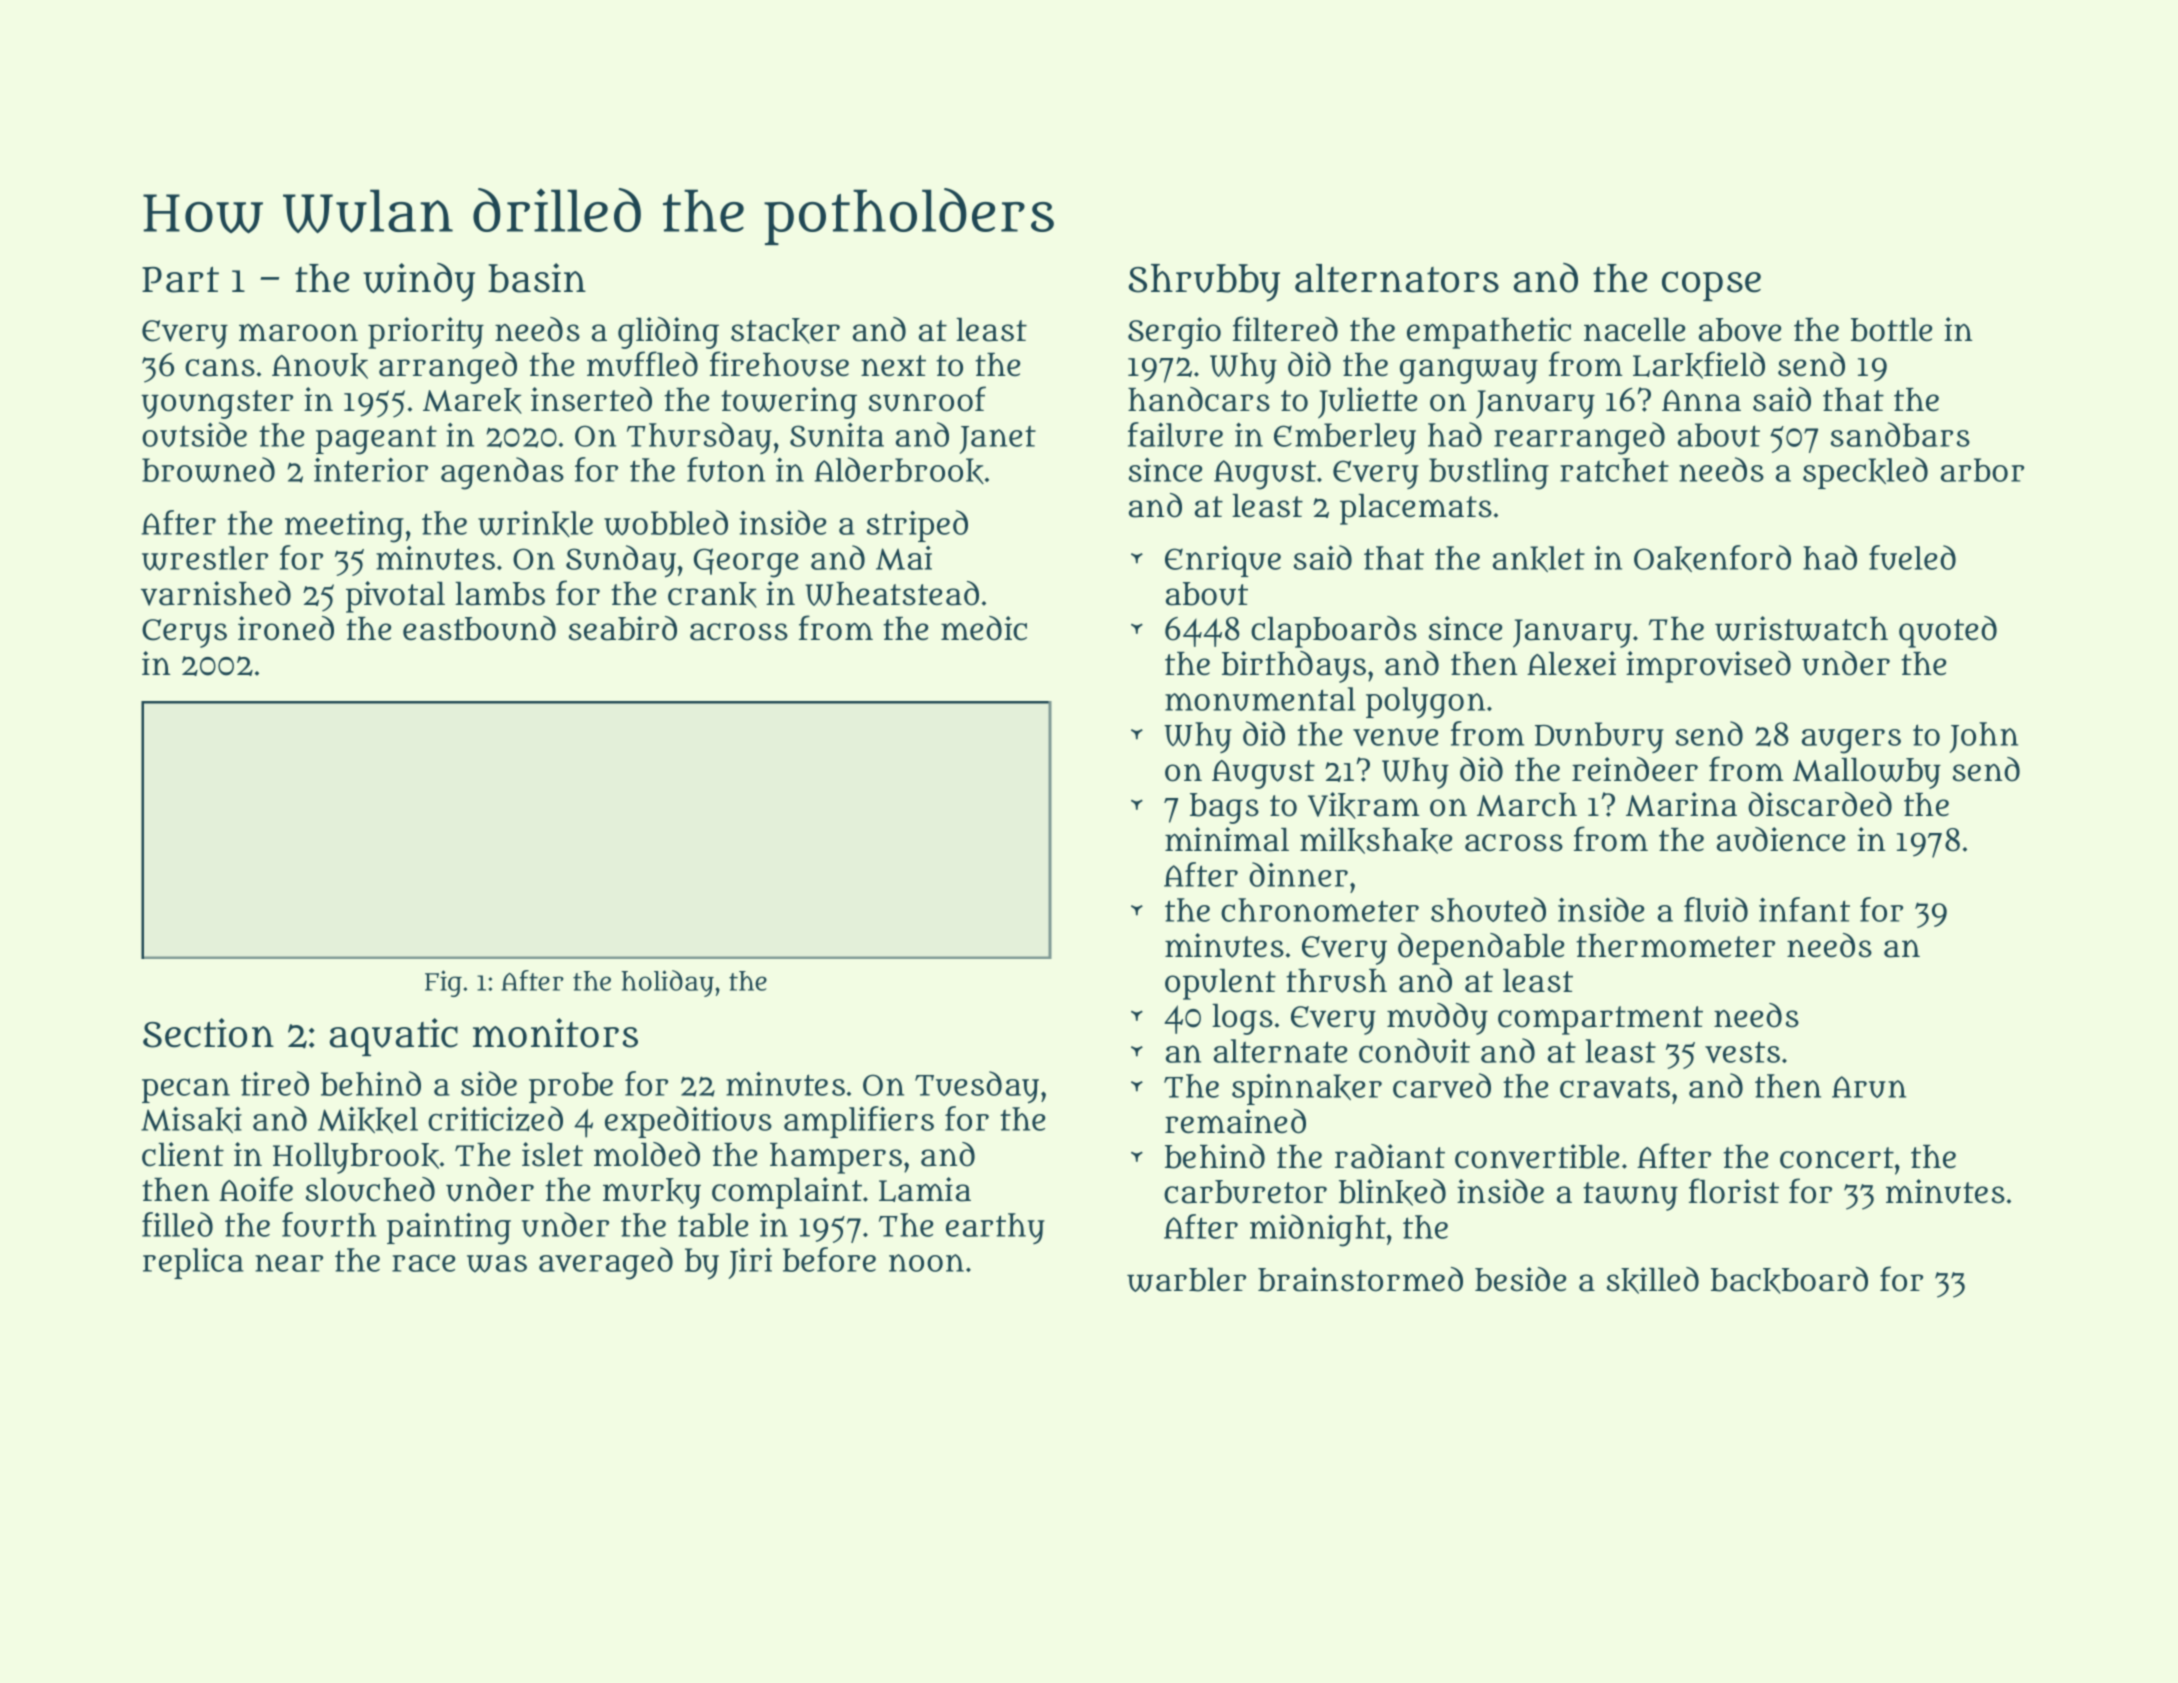 The height and width of the screenshot is (1683, 2178). I want to click on Fig, so click(443, 983).
